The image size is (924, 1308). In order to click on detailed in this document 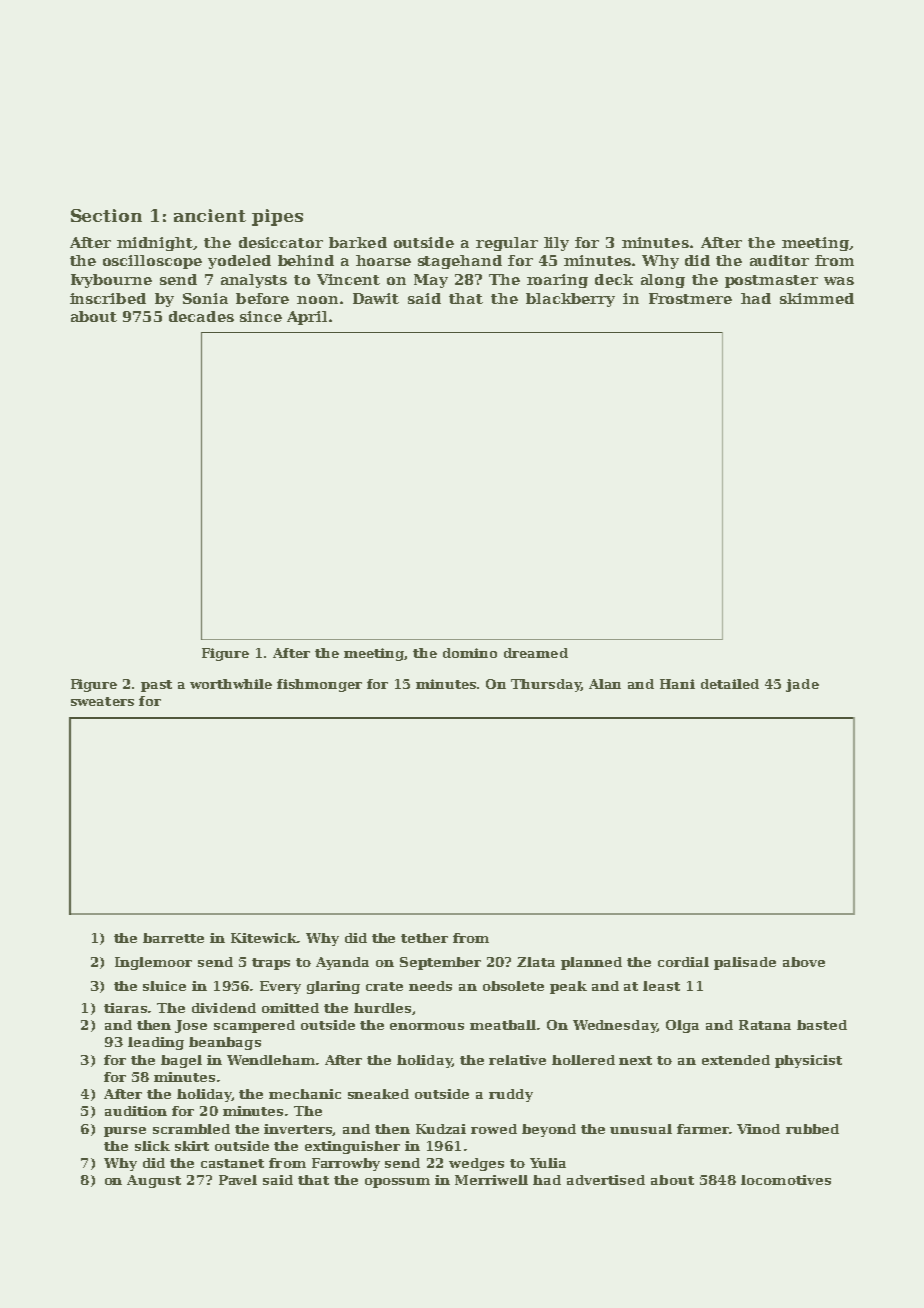, I will do `click(730, 684)`.
